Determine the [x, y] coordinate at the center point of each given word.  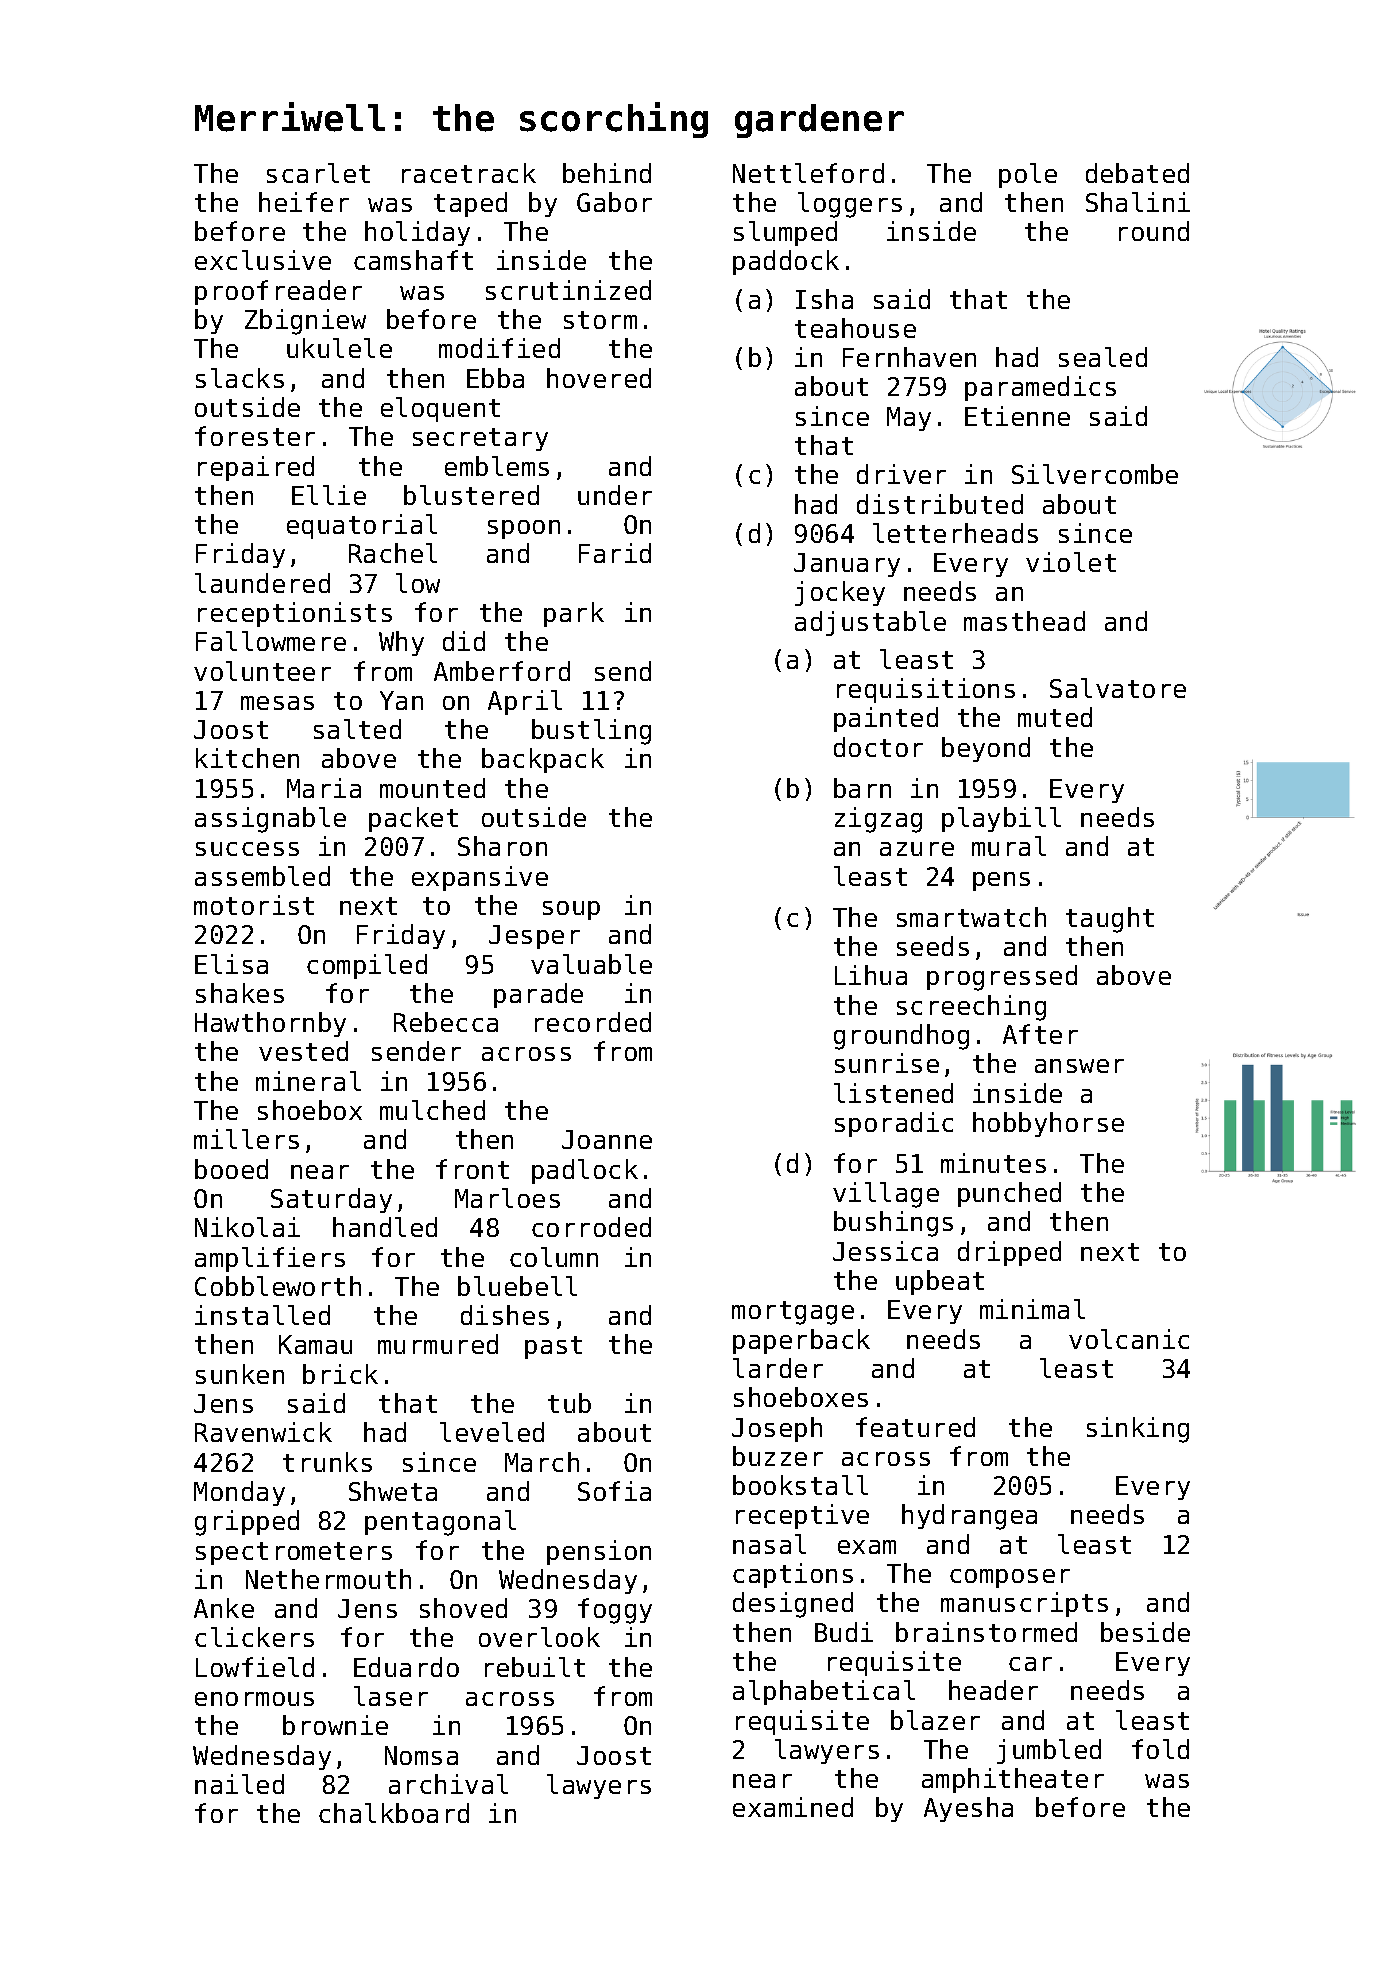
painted [886, 719]
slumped [785, 233]
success [247, 849]
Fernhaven [909, 357]
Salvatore [1118, 688]
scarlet [318, 173]
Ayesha [968, 1809]
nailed [239, 1784]
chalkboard [394, 1813]
